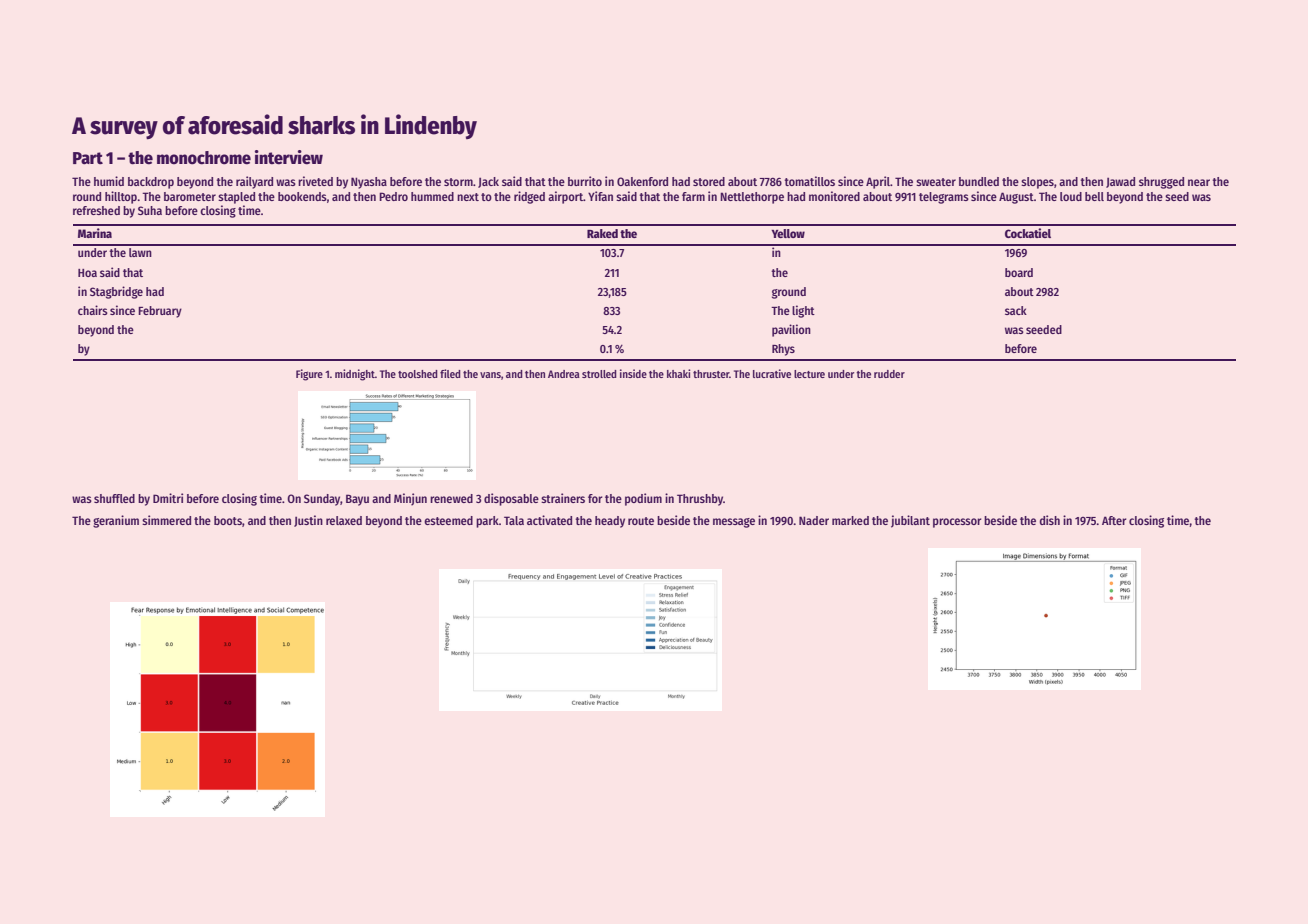  I want to click on chairs, so click(93, 310).
